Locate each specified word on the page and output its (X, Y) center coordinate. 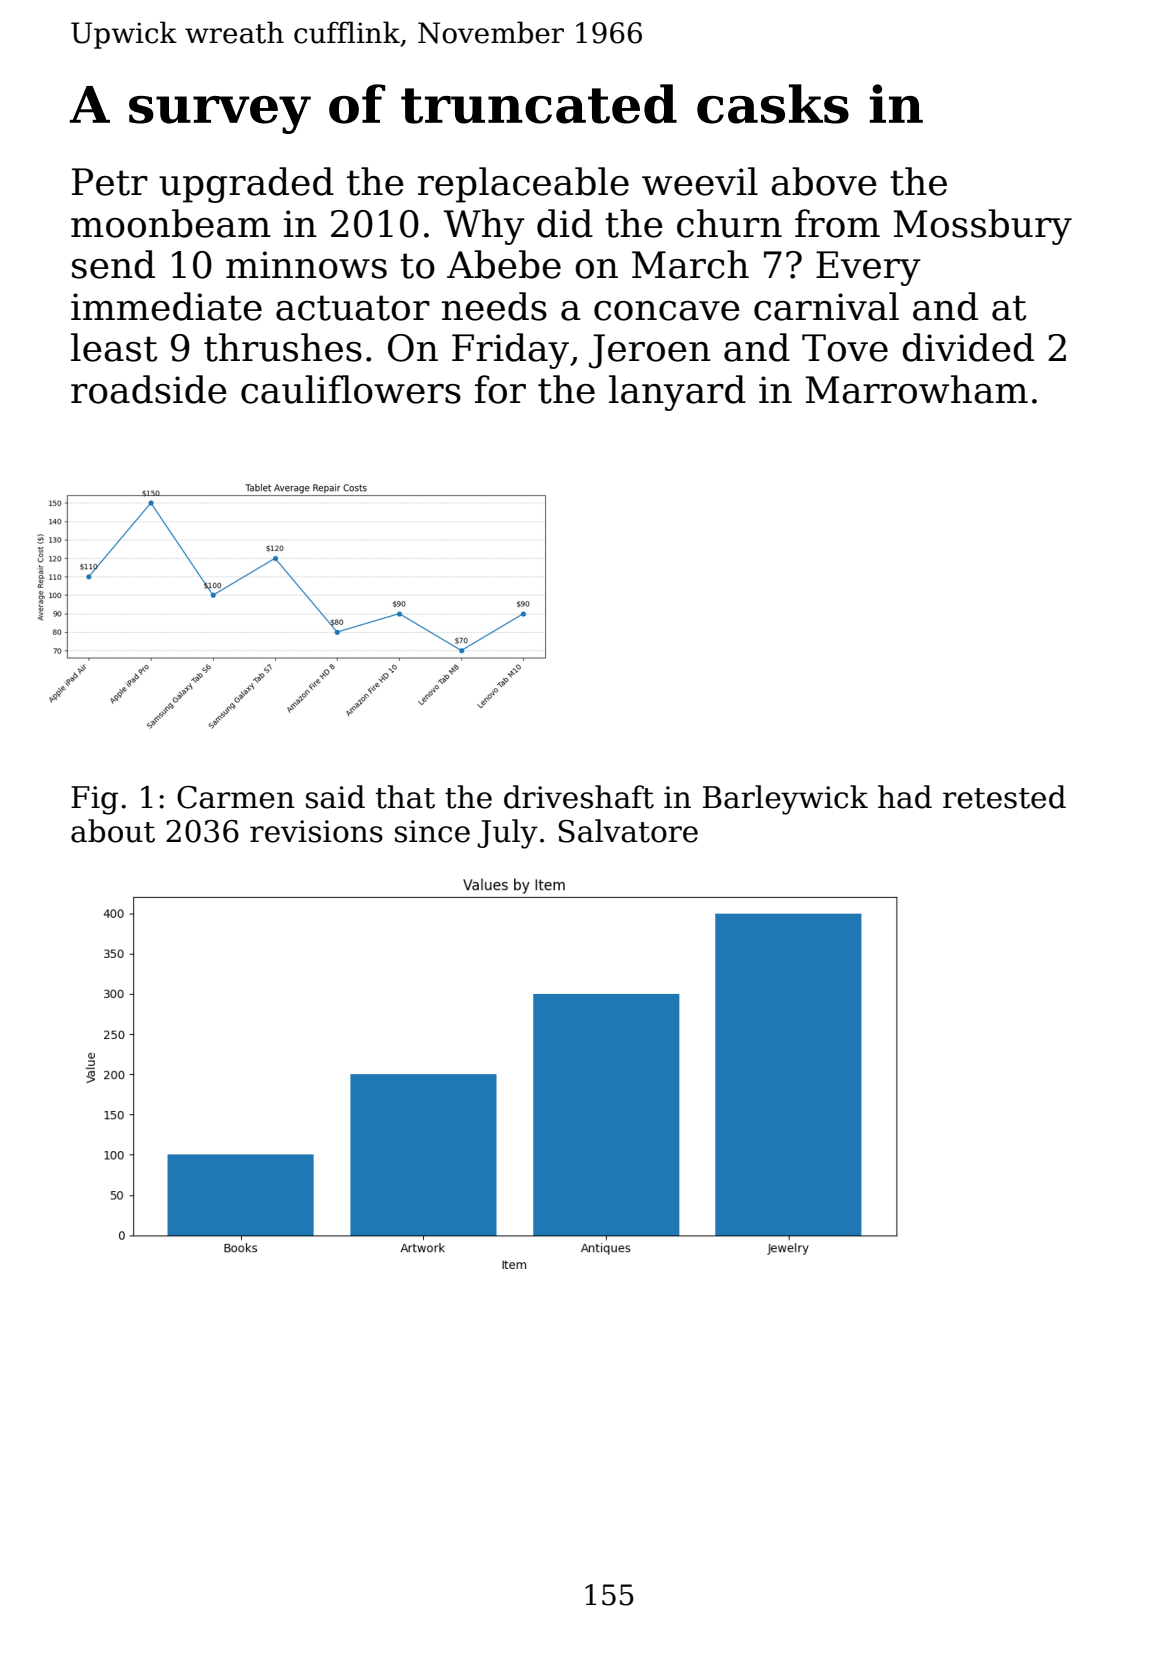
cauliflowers (351, 389)
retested (1004, 797)
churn (729, 223)
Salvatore (628, 831)
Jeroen (650, 351)
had (905, 797)
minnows (306, 265)
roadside (149, 389)
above (824, 181)
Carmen (236, 797)
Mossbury (982, 227)
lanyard (677, 393)
